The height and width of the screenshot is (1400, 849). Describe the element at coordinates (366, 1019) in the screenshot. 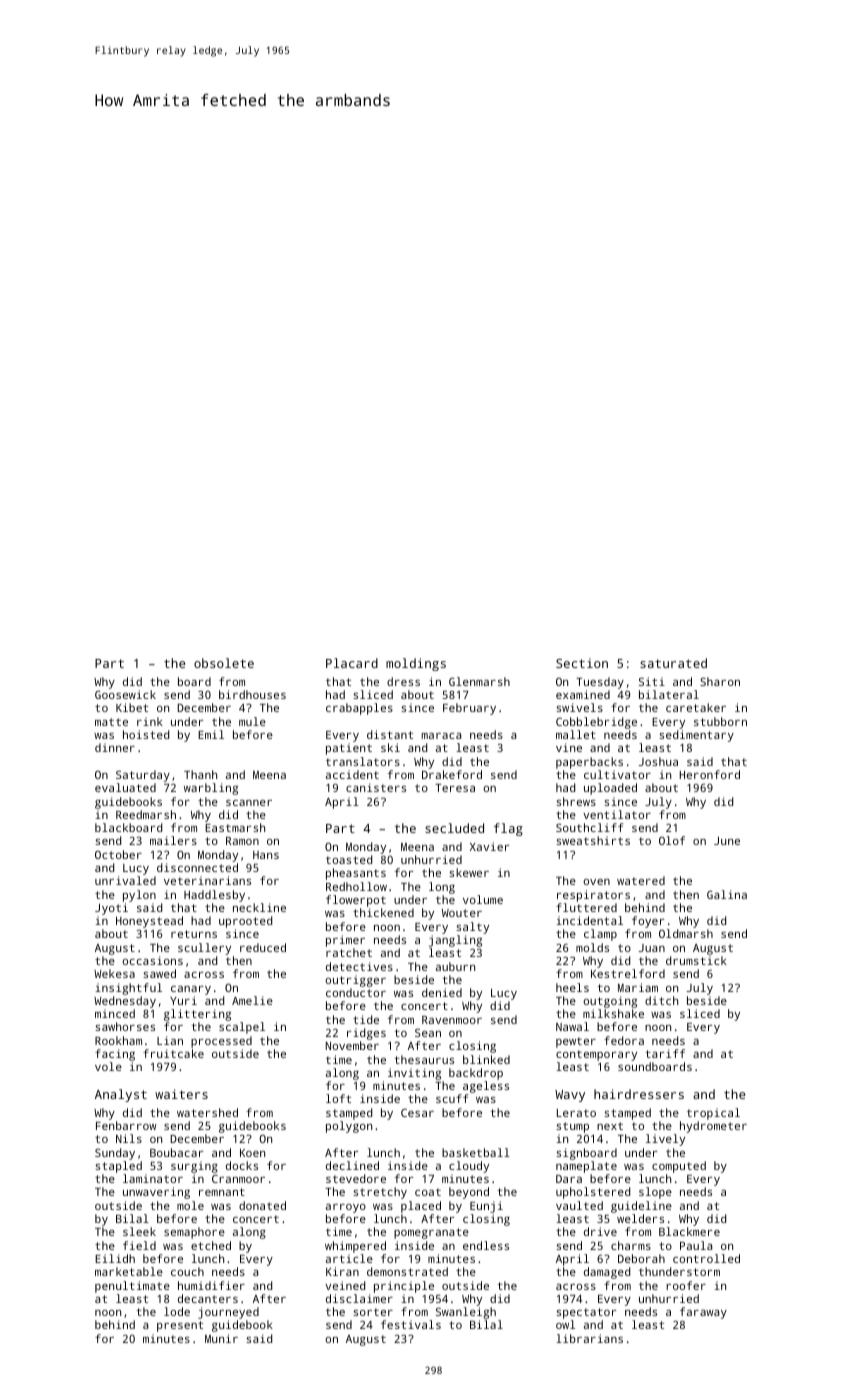

I see `tide` at that location.
